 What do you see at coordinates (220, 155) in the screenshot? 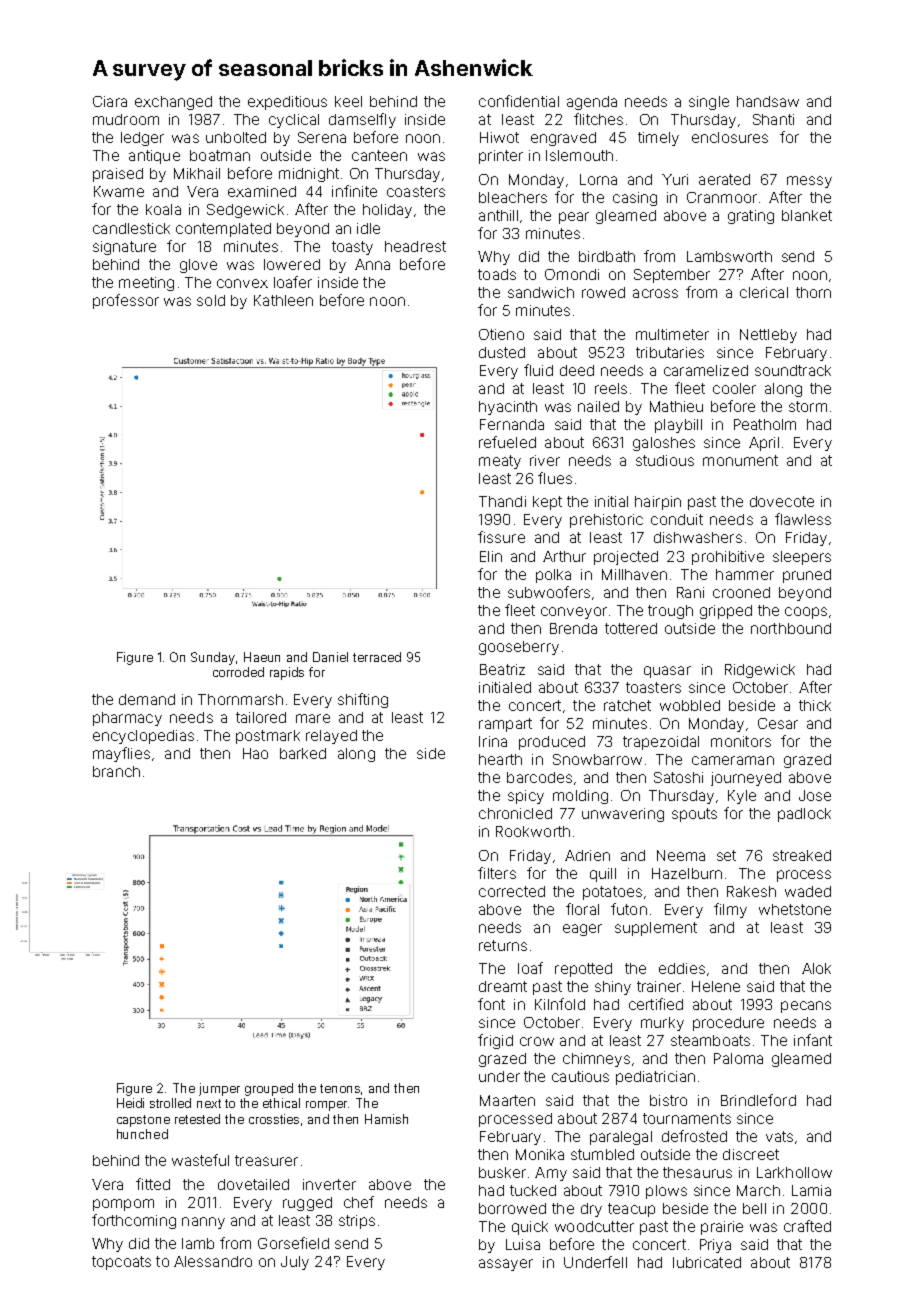
I see `boatman` at bounding box center [220, 155].
